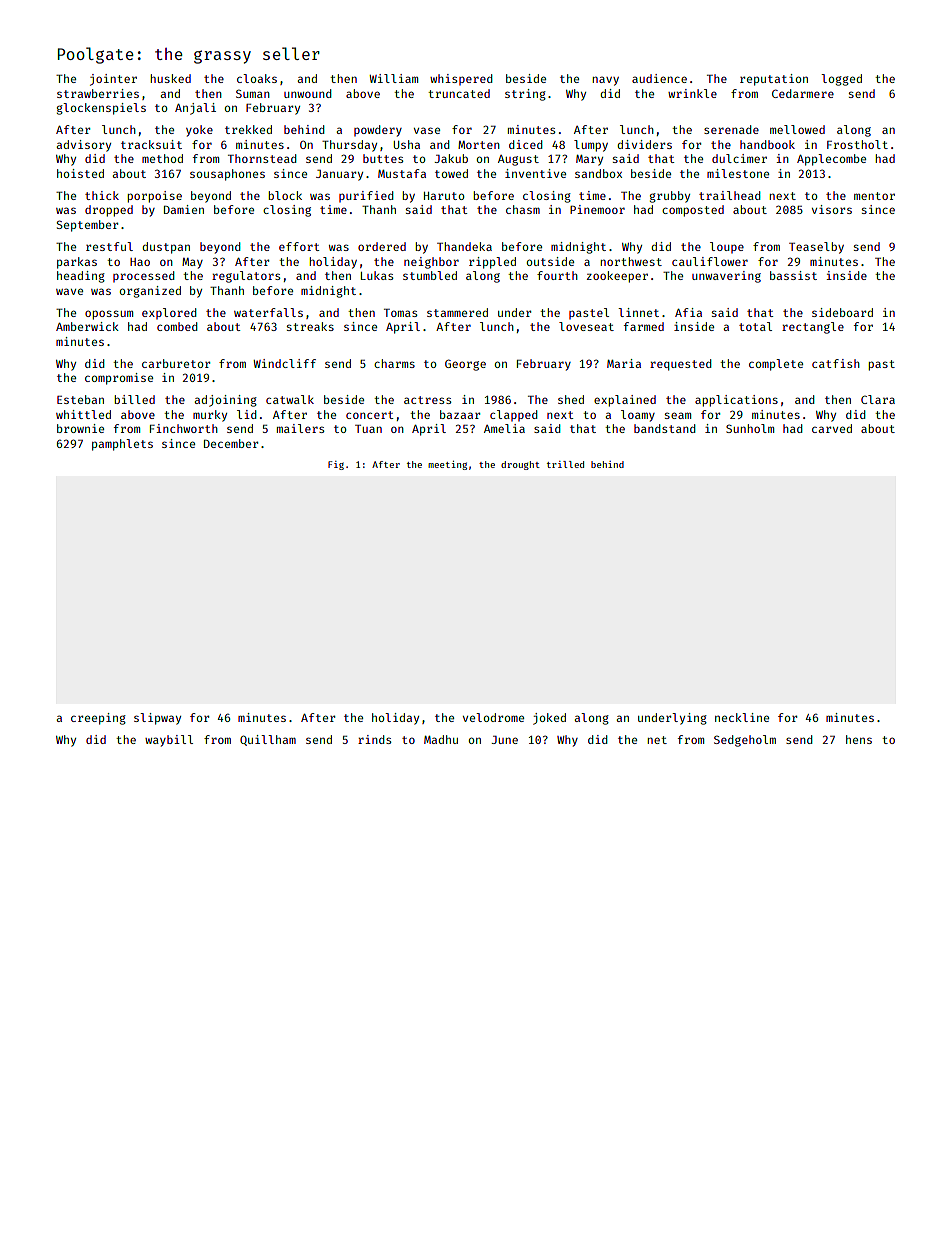  Describe the element at coordinates (586, 326) in the screenshot. I see `loveseat` at that location.
